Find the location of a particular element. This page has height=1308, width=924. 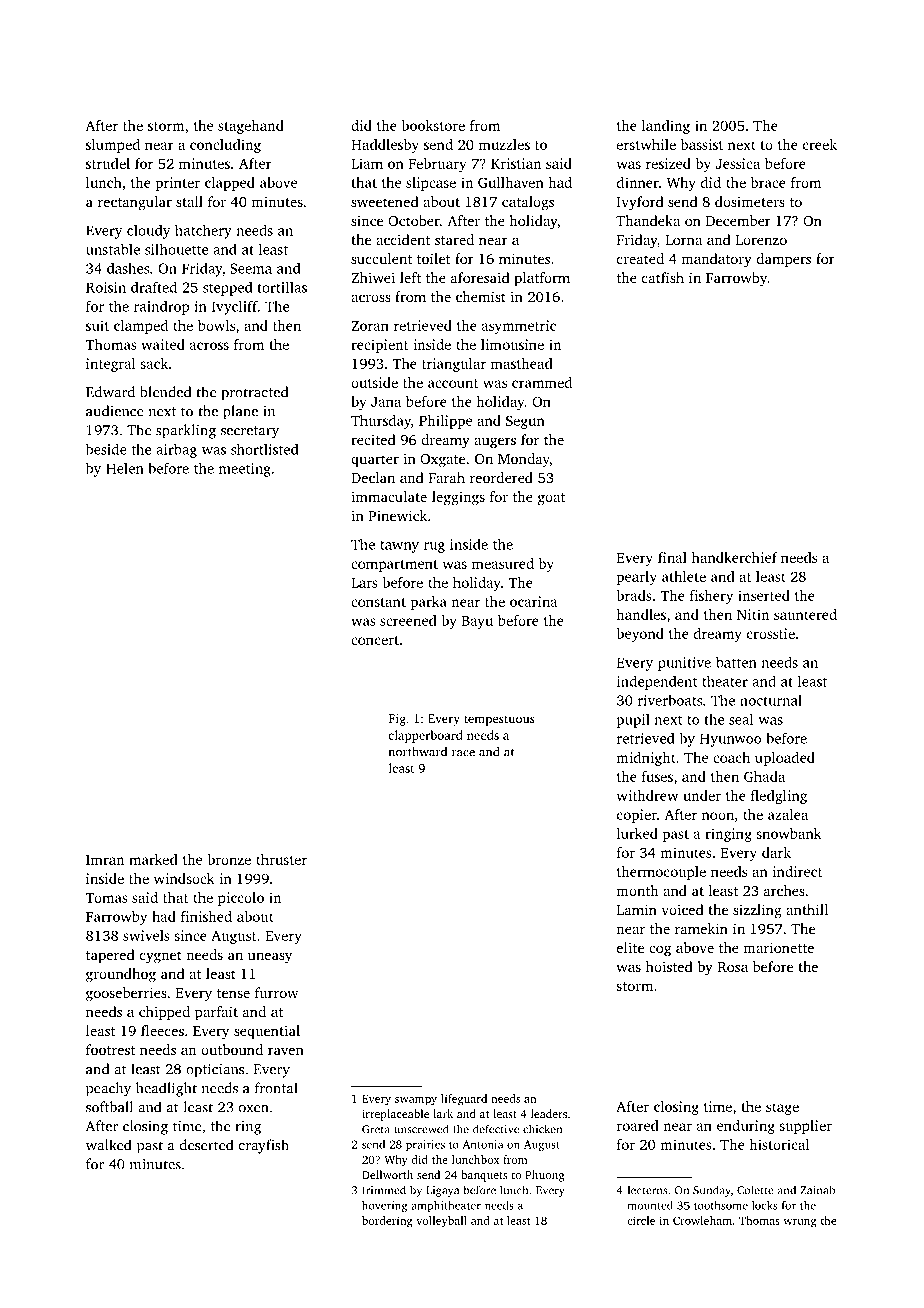

deserted is located at coordinates (206, 1145).
